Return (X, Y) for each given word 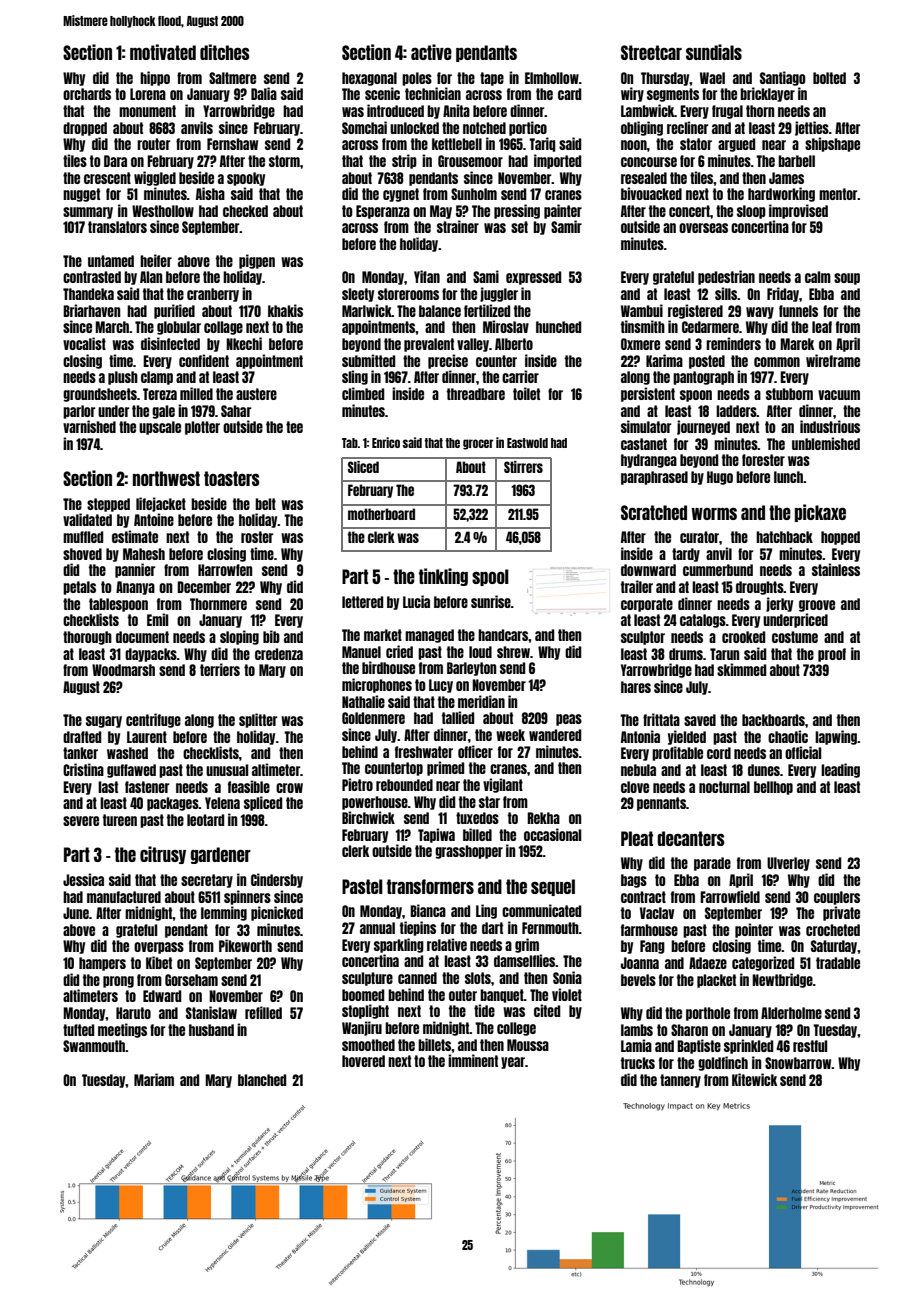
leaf (822, 327)
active (431, 52)
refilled (263, 1012)
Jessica (83, 879)
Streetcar (651, 52)
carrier (520, 376)
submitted (368, 360)
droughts (760, 588)
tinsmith (643, 326)
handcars (503, 635)
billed (477, 834)
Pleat (637, 838)
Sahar (236, 411)
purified (174, 311)
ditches (225, 52)
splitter (258, 720)
